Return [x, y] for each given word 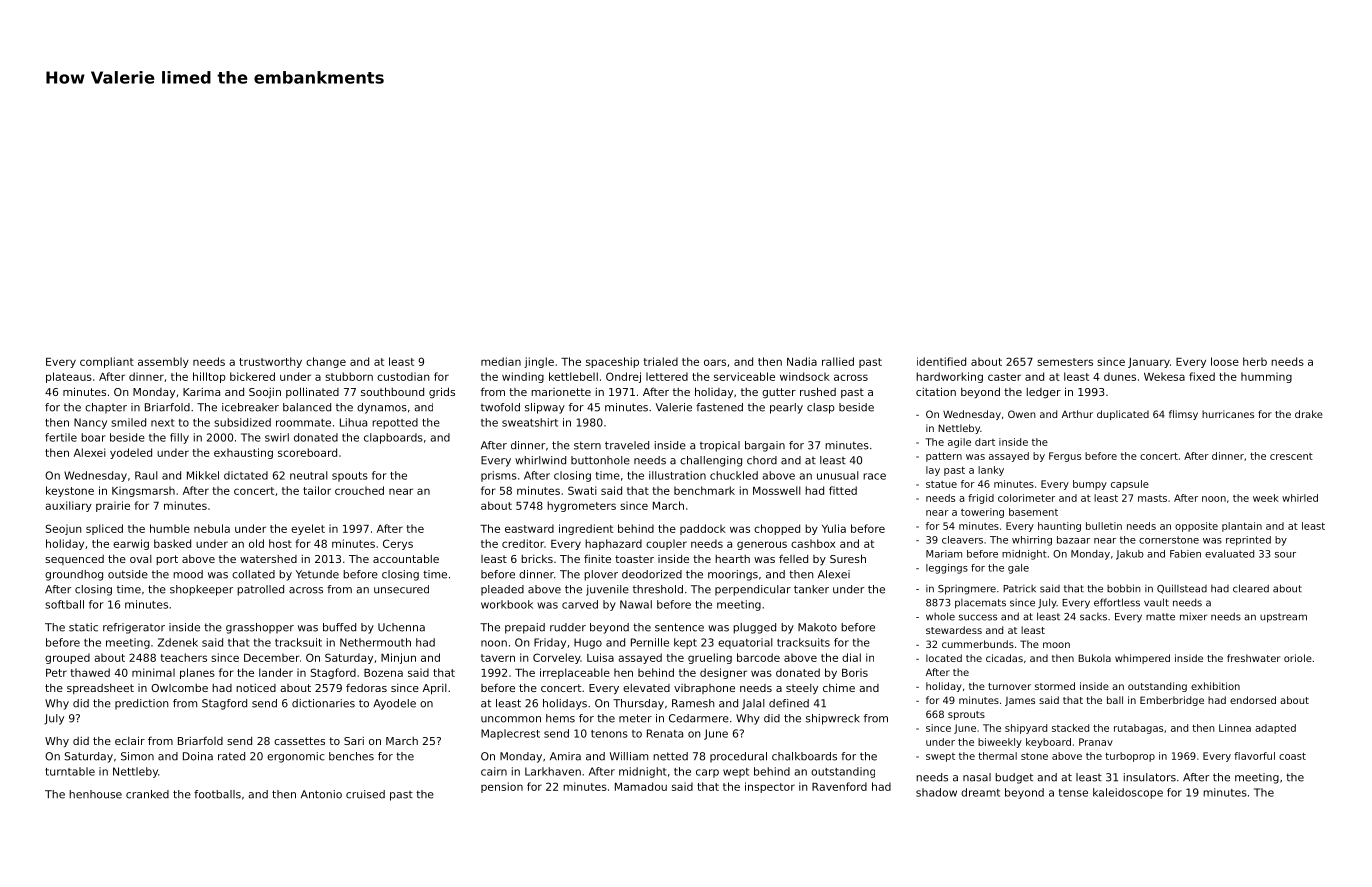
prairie [113, 506]
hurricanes [1228, 414]
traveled [627, 445]
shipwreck [833, 719]
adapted [1275, 729]
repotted [395, 423]
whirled [1300, 498]
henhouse [95, 794]
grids [442, 392]
